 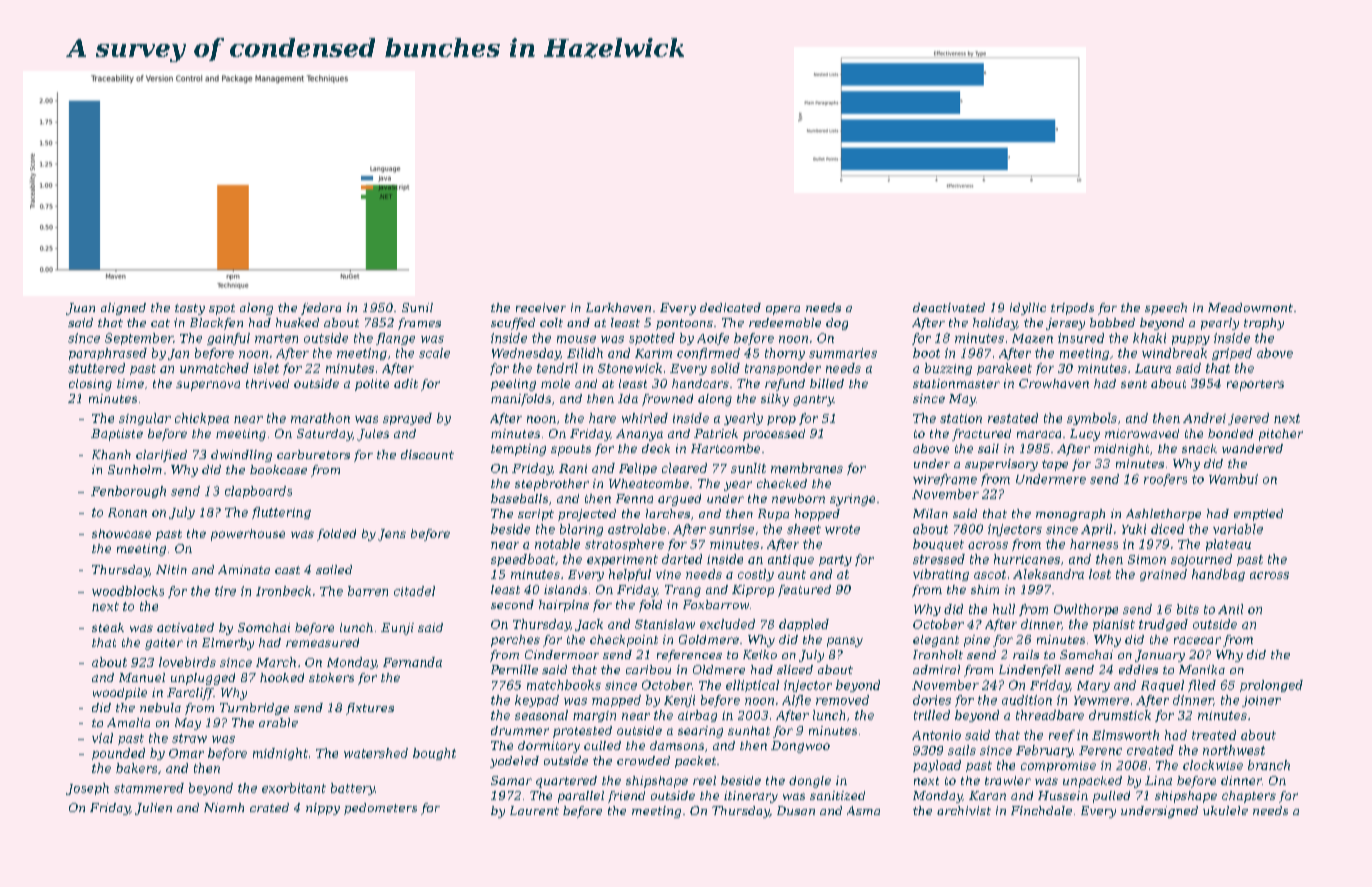 I want to click on checkpoint, so click(x=624, y=641).
